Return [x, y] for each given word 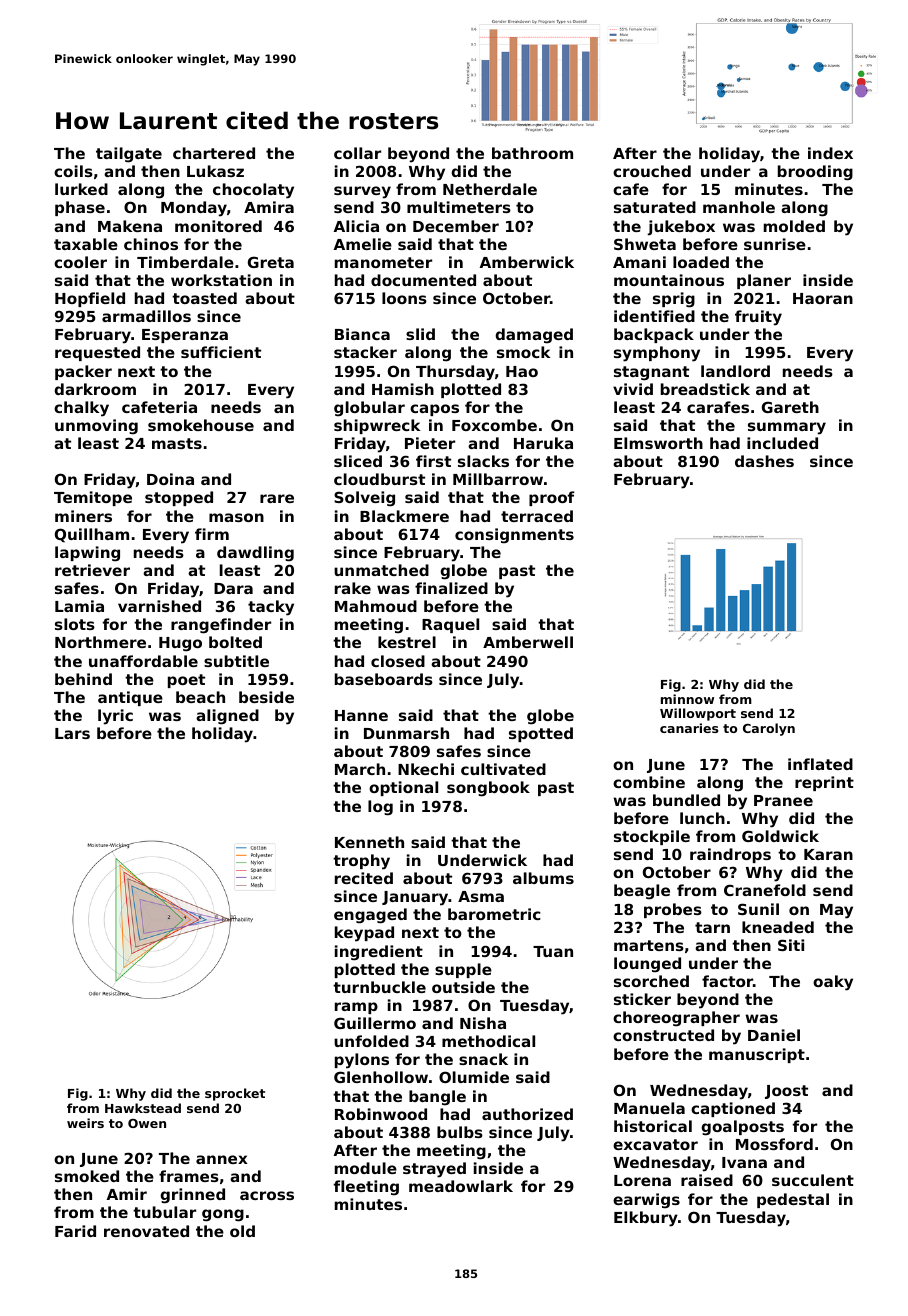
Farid [75, 1231]
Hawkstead [143, 1108]
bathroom [532, 153]
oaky [833, 983]
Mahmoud [376, 606]
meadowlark [461, 1186]
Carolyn [769, 729]
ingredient [379, 953]
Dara [233, 588]
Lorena [642, 1180]
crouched [652, 171]
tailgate [129, 155]
